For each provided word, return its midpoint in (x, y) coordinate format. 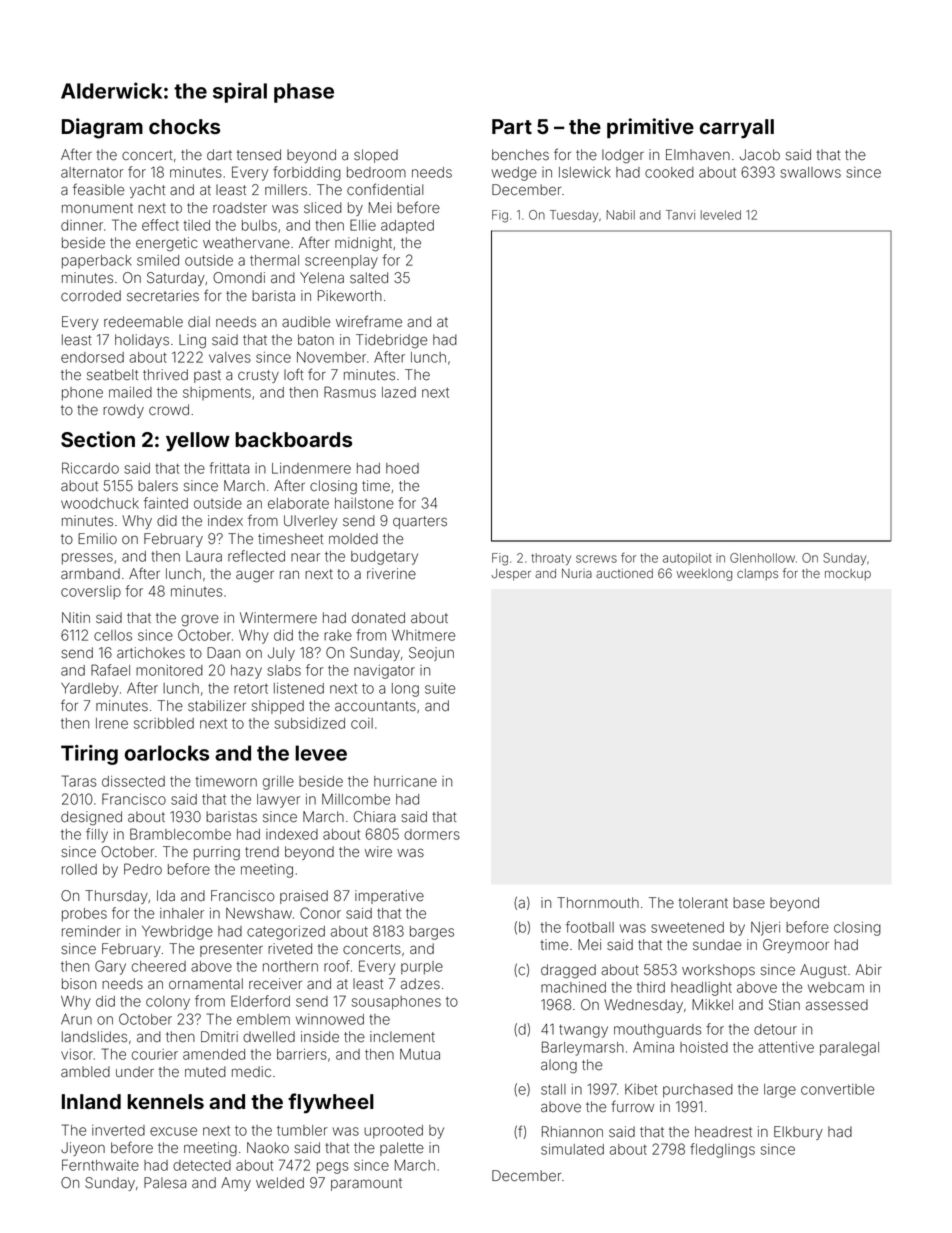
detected (202, 1165)
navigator (384, 672)
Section (98, 439)
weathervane (246, 243)
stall (553, 1089)
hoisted (704, 1047)
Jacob (760, 155)
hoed (402, 468)
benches (520, 155)
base (749, 903)
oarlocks (167, 753)
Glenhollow (762, 558)
